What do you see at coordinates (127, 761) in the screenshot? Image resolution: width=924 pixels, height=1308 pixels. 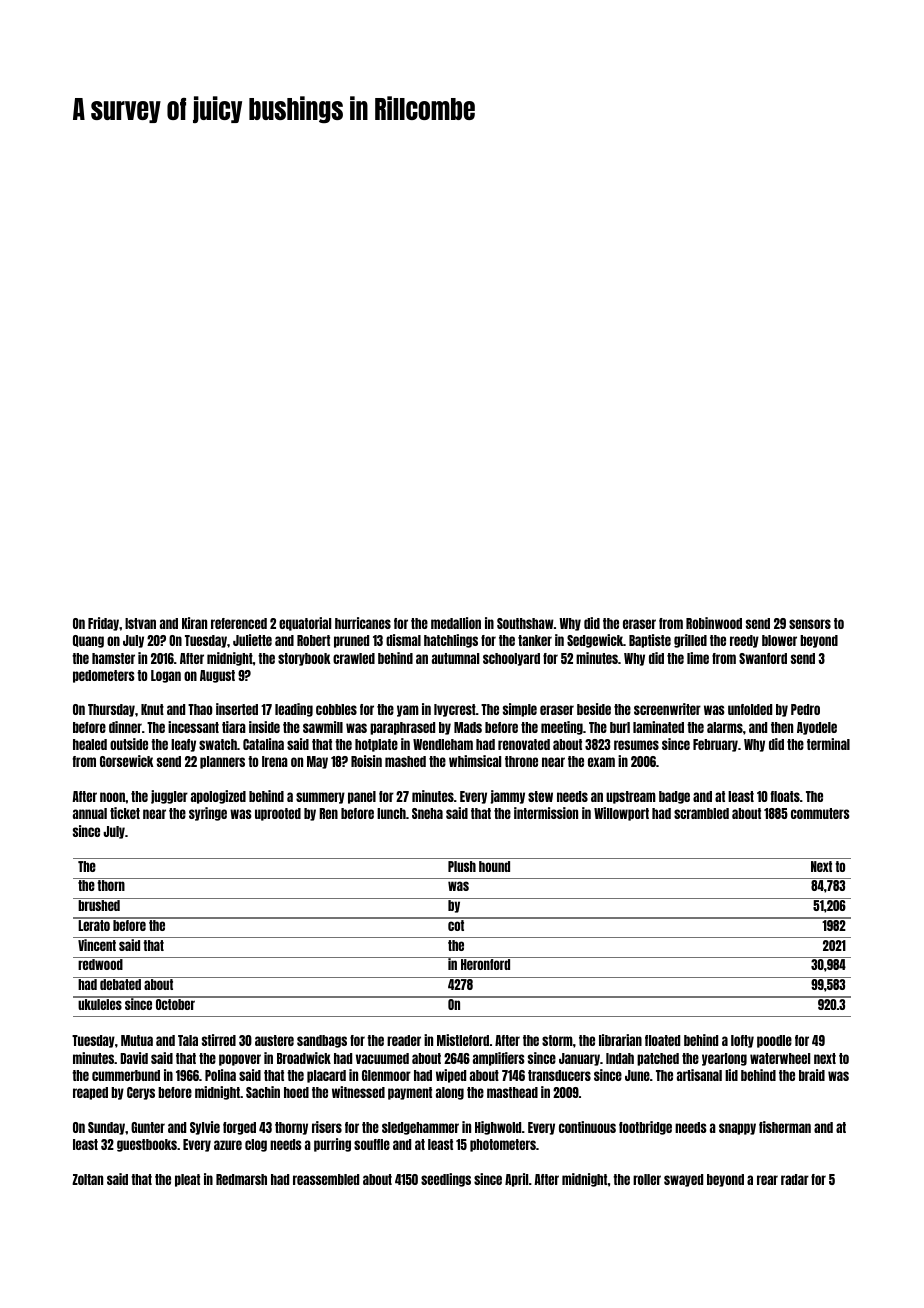 I see `Gorsewick` at bounding box center [127, 761].
